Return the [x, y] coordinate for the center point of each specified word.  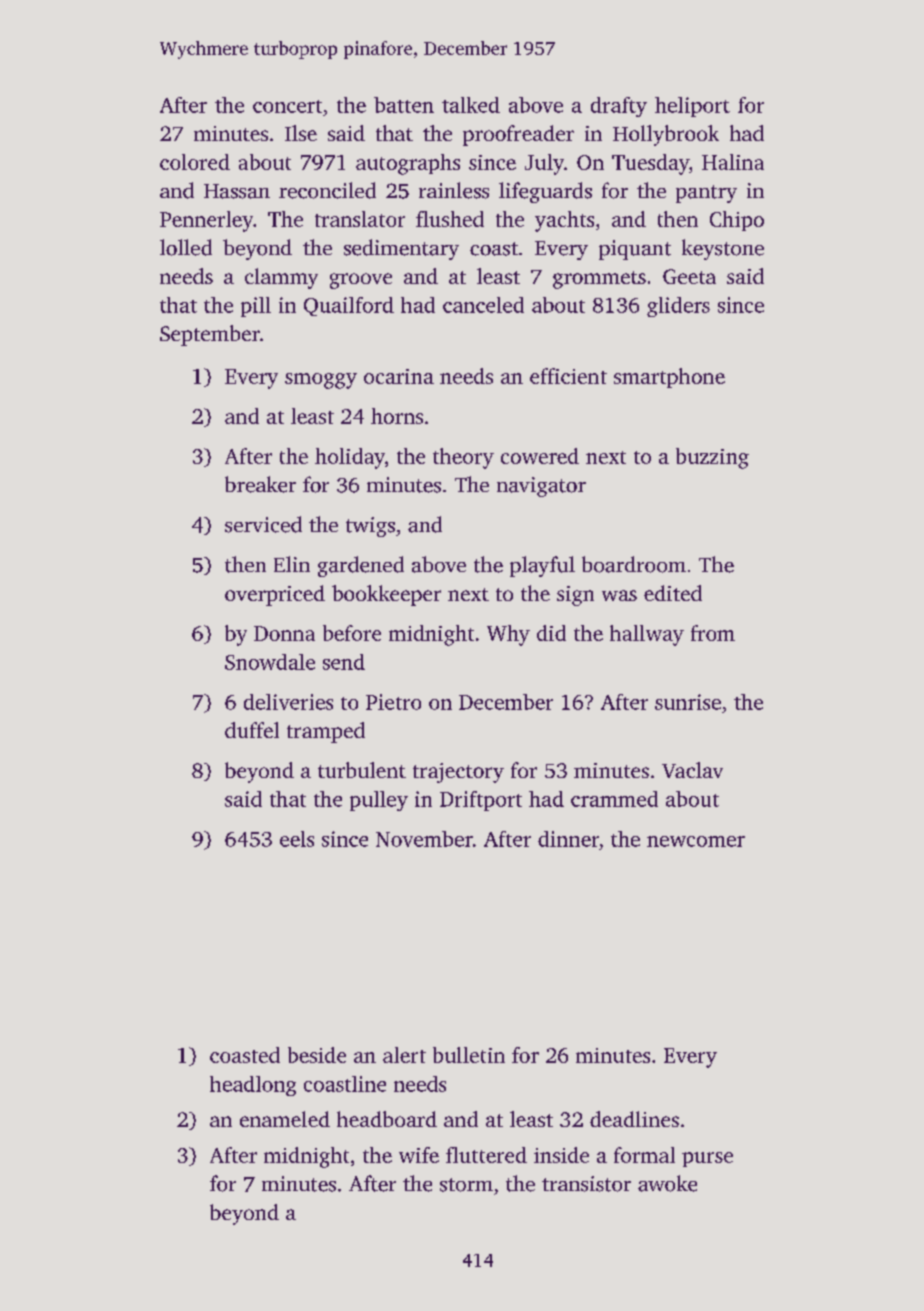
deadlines [634, 1119]
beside [317, 1055]
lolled [186, 247]
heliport [692, 107]
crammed [614, 799]
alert [404, 1055]
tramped [326, 732]
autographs [408, 164]
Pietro [393, 702]
